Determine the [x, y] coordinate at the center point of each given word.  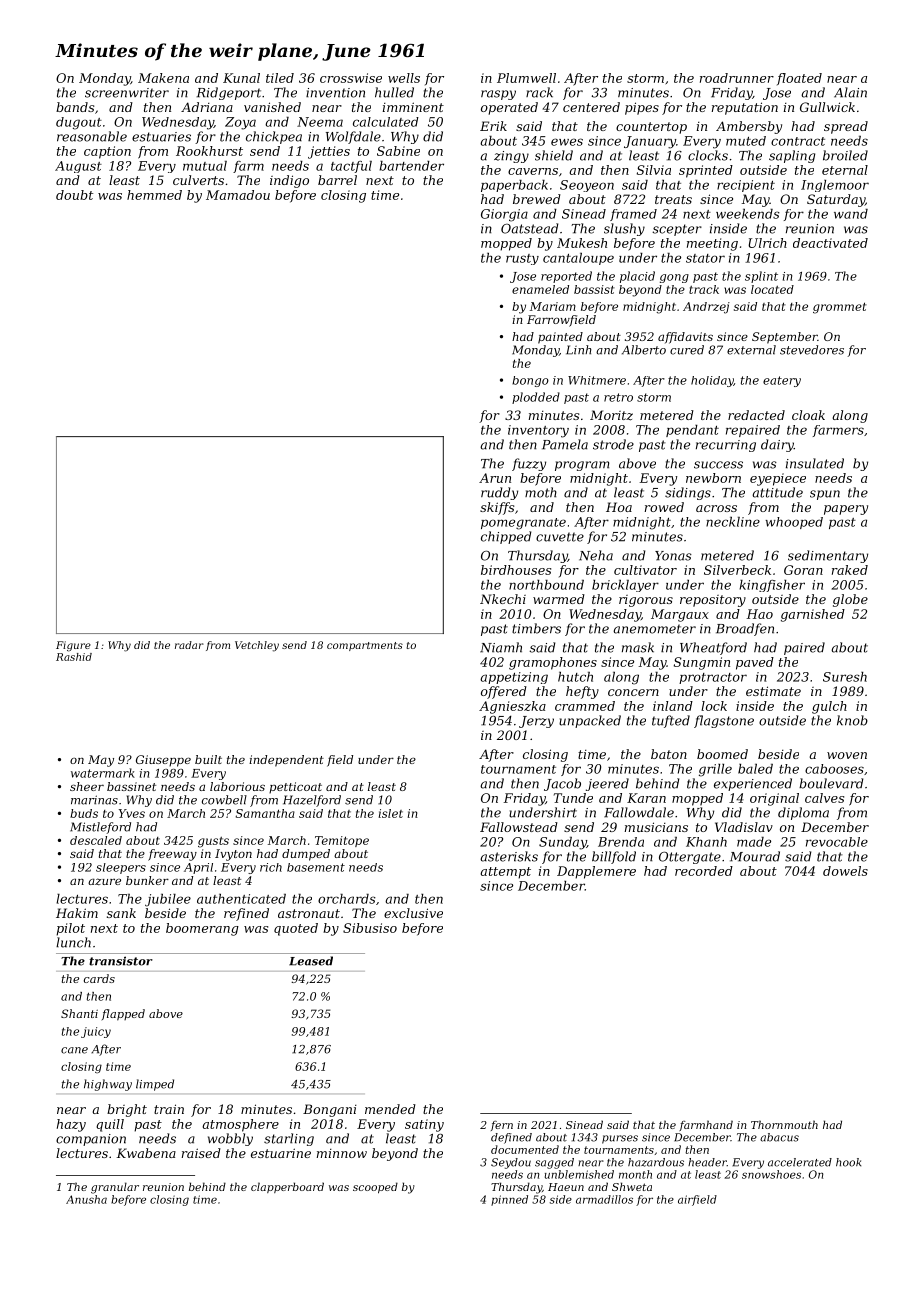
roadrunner [737, 78]
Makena [163, 78]
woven [847, 755]
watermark [103, 773]
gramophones [553, 663]
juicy [96, 1032]
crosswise [351, 78]
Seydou [511, 1163]
